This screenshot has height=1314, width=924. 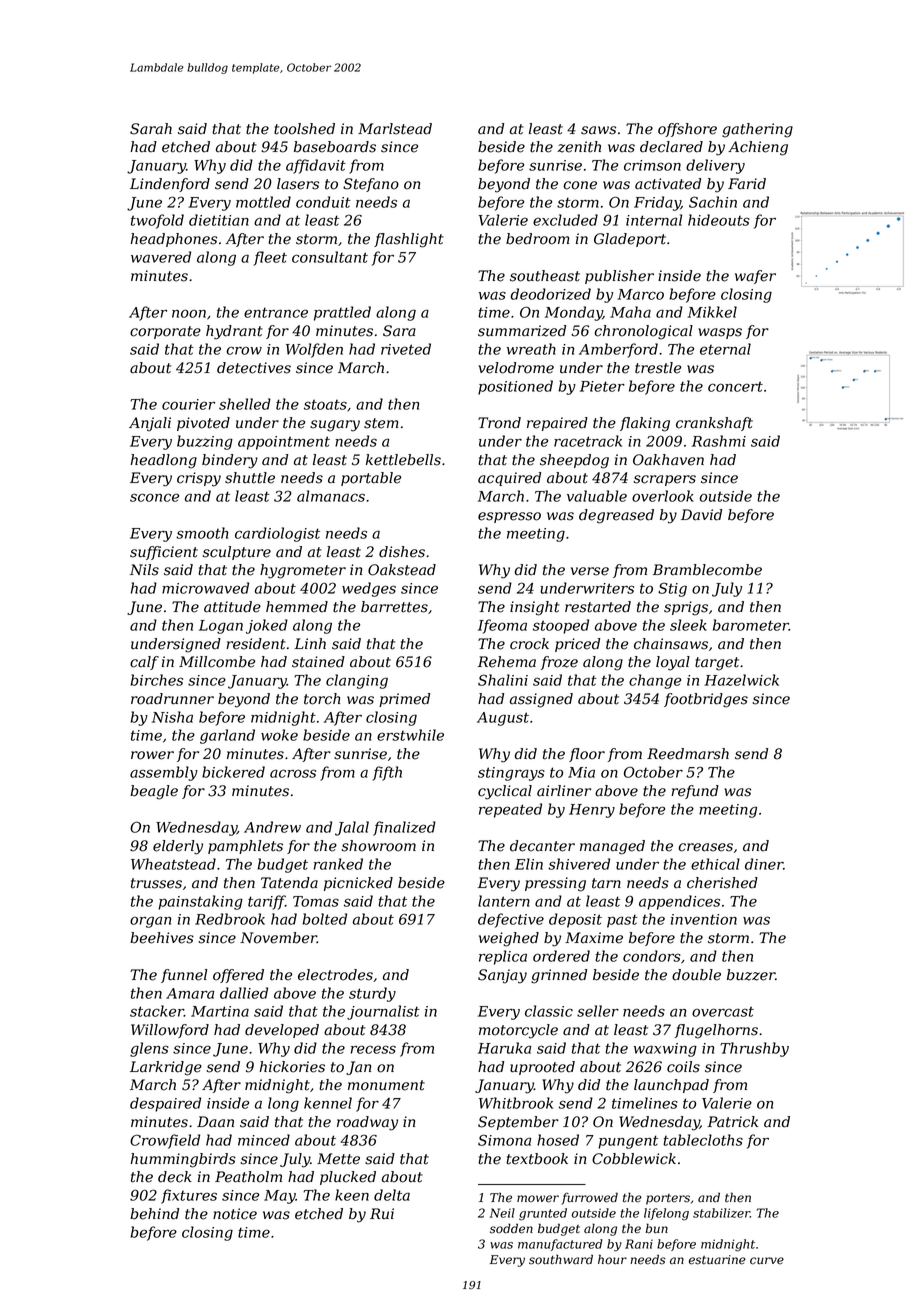 What do you see at coordinates (755, 277) in the screenshot?
I see `wafer` at bounding box center [755, 277].
